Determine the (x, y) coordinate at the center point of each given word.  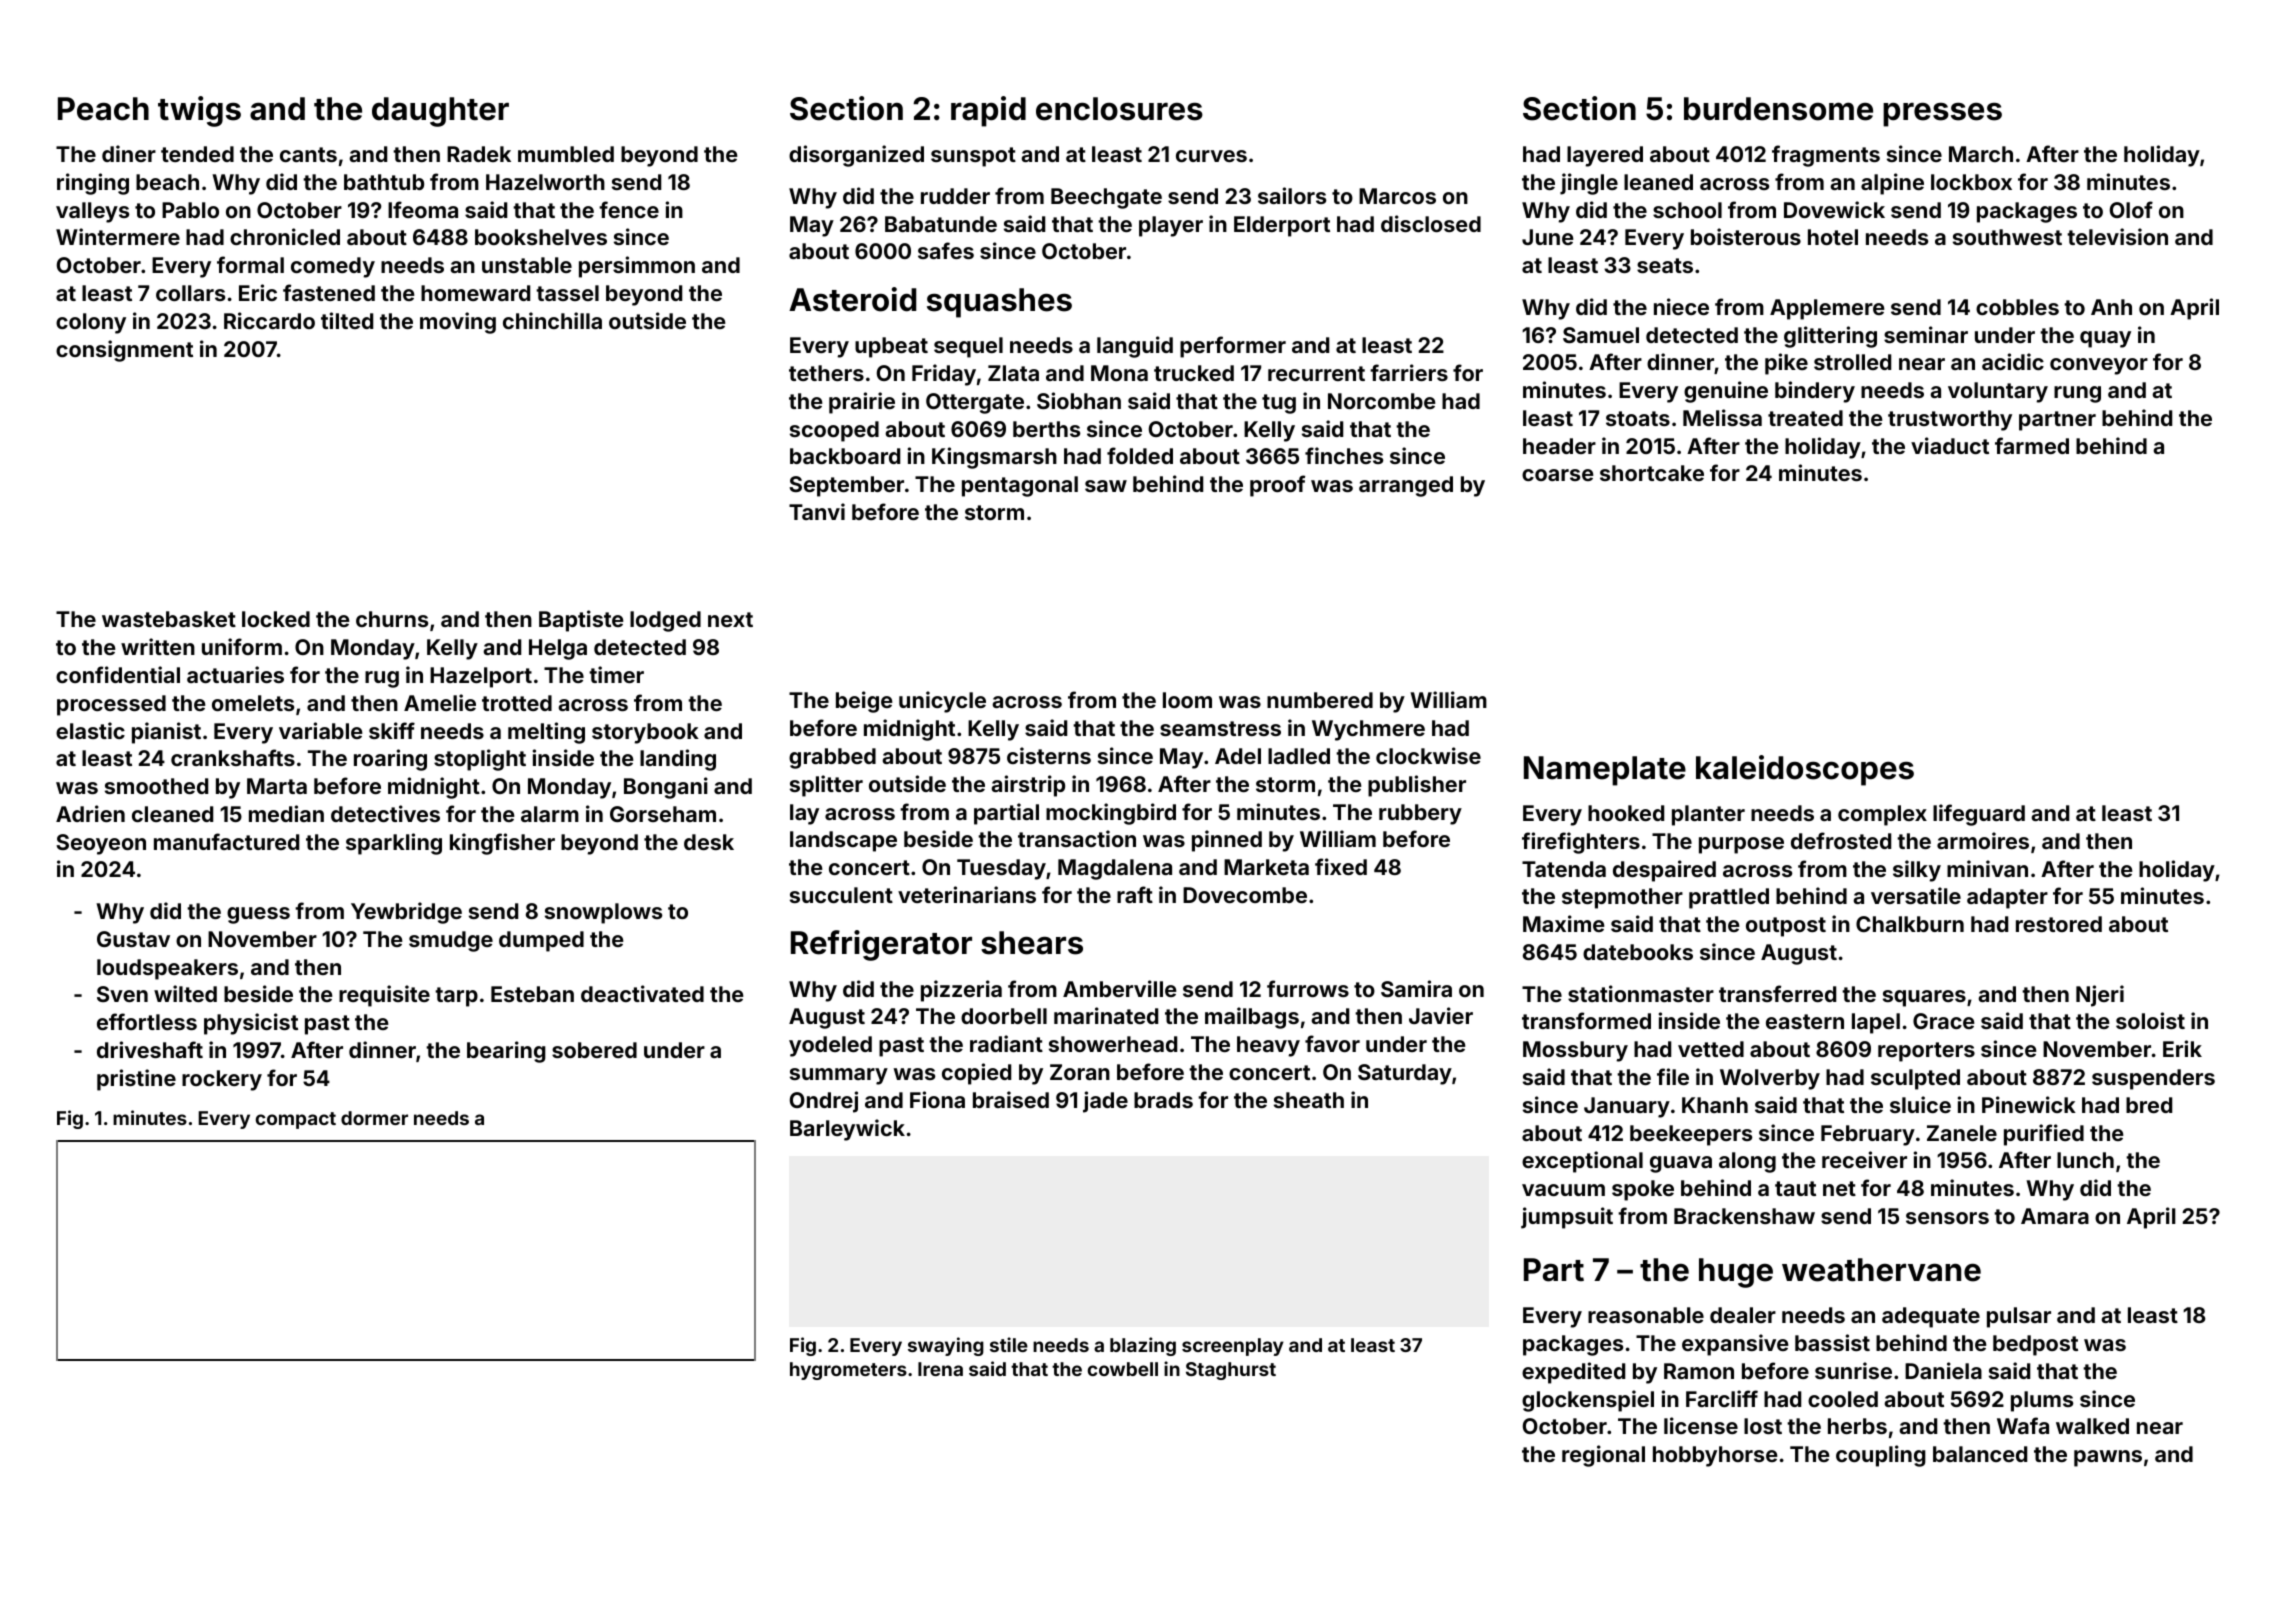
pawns (2108, 1458)
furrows (1308, 988)
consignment (124, 351)
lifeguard (1979, 815)
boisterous (1746, 236)
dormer (374, 1118)
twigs (199, 111)
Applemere (1827, 309)
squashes (999, 303)
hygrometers (848, 1371)
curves (1211, 156)
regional (1603, 1456)
